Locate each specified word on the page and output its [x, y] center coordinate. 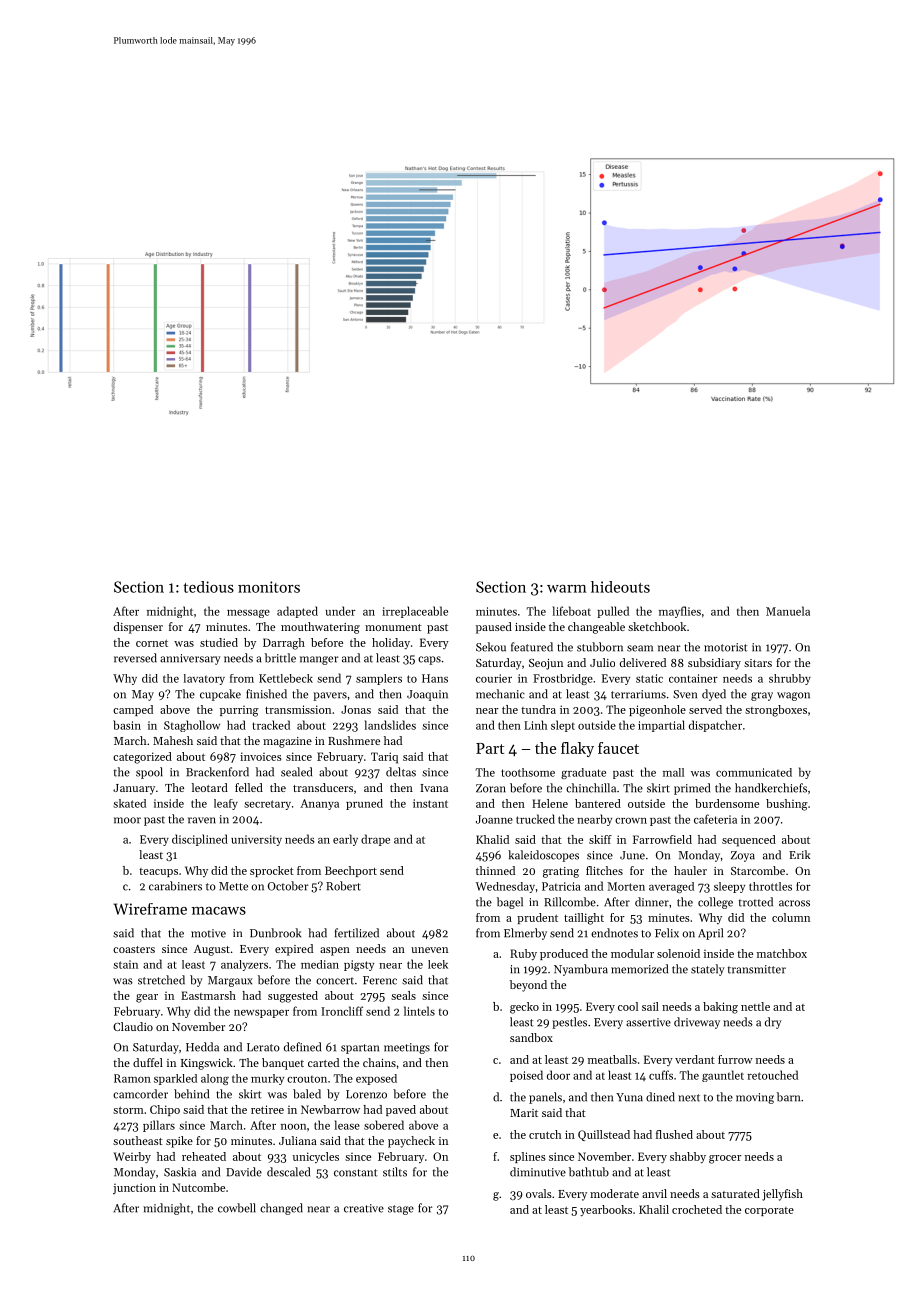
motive [208, 933]
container [693, 678]
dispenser [138, 628]
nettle [755, 1006]
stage [401, 1210]
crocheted [697, 1209]
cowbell [237, 1208]
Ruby [523, 955]
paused [494, 628]
